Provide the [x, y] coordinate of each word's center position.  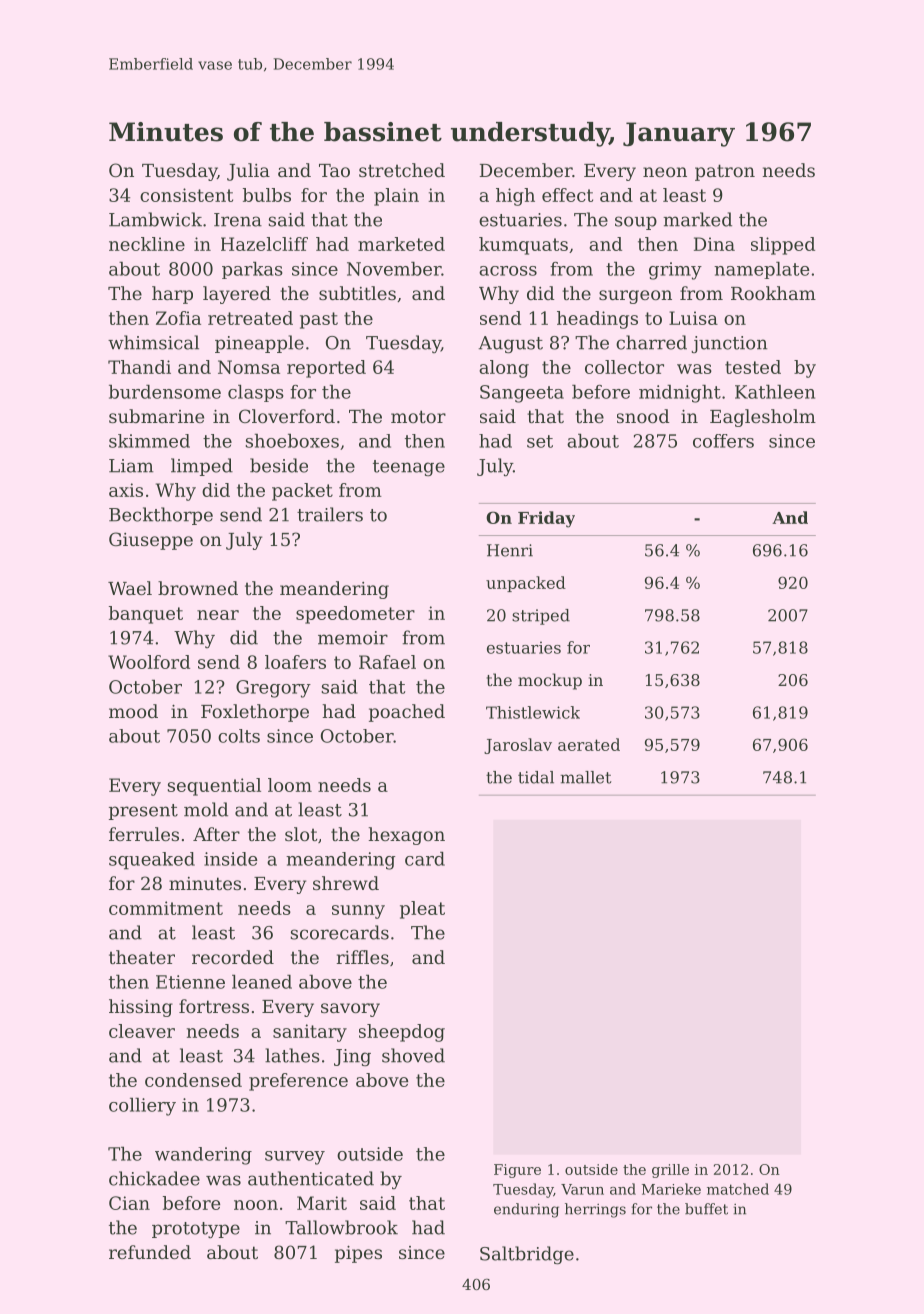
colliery [142, 1107]
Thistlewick [533, 712]
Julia [248, 172]
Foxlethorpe [255, 713]
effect [567, 195]
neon [665, 172]
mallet [585, 777]
